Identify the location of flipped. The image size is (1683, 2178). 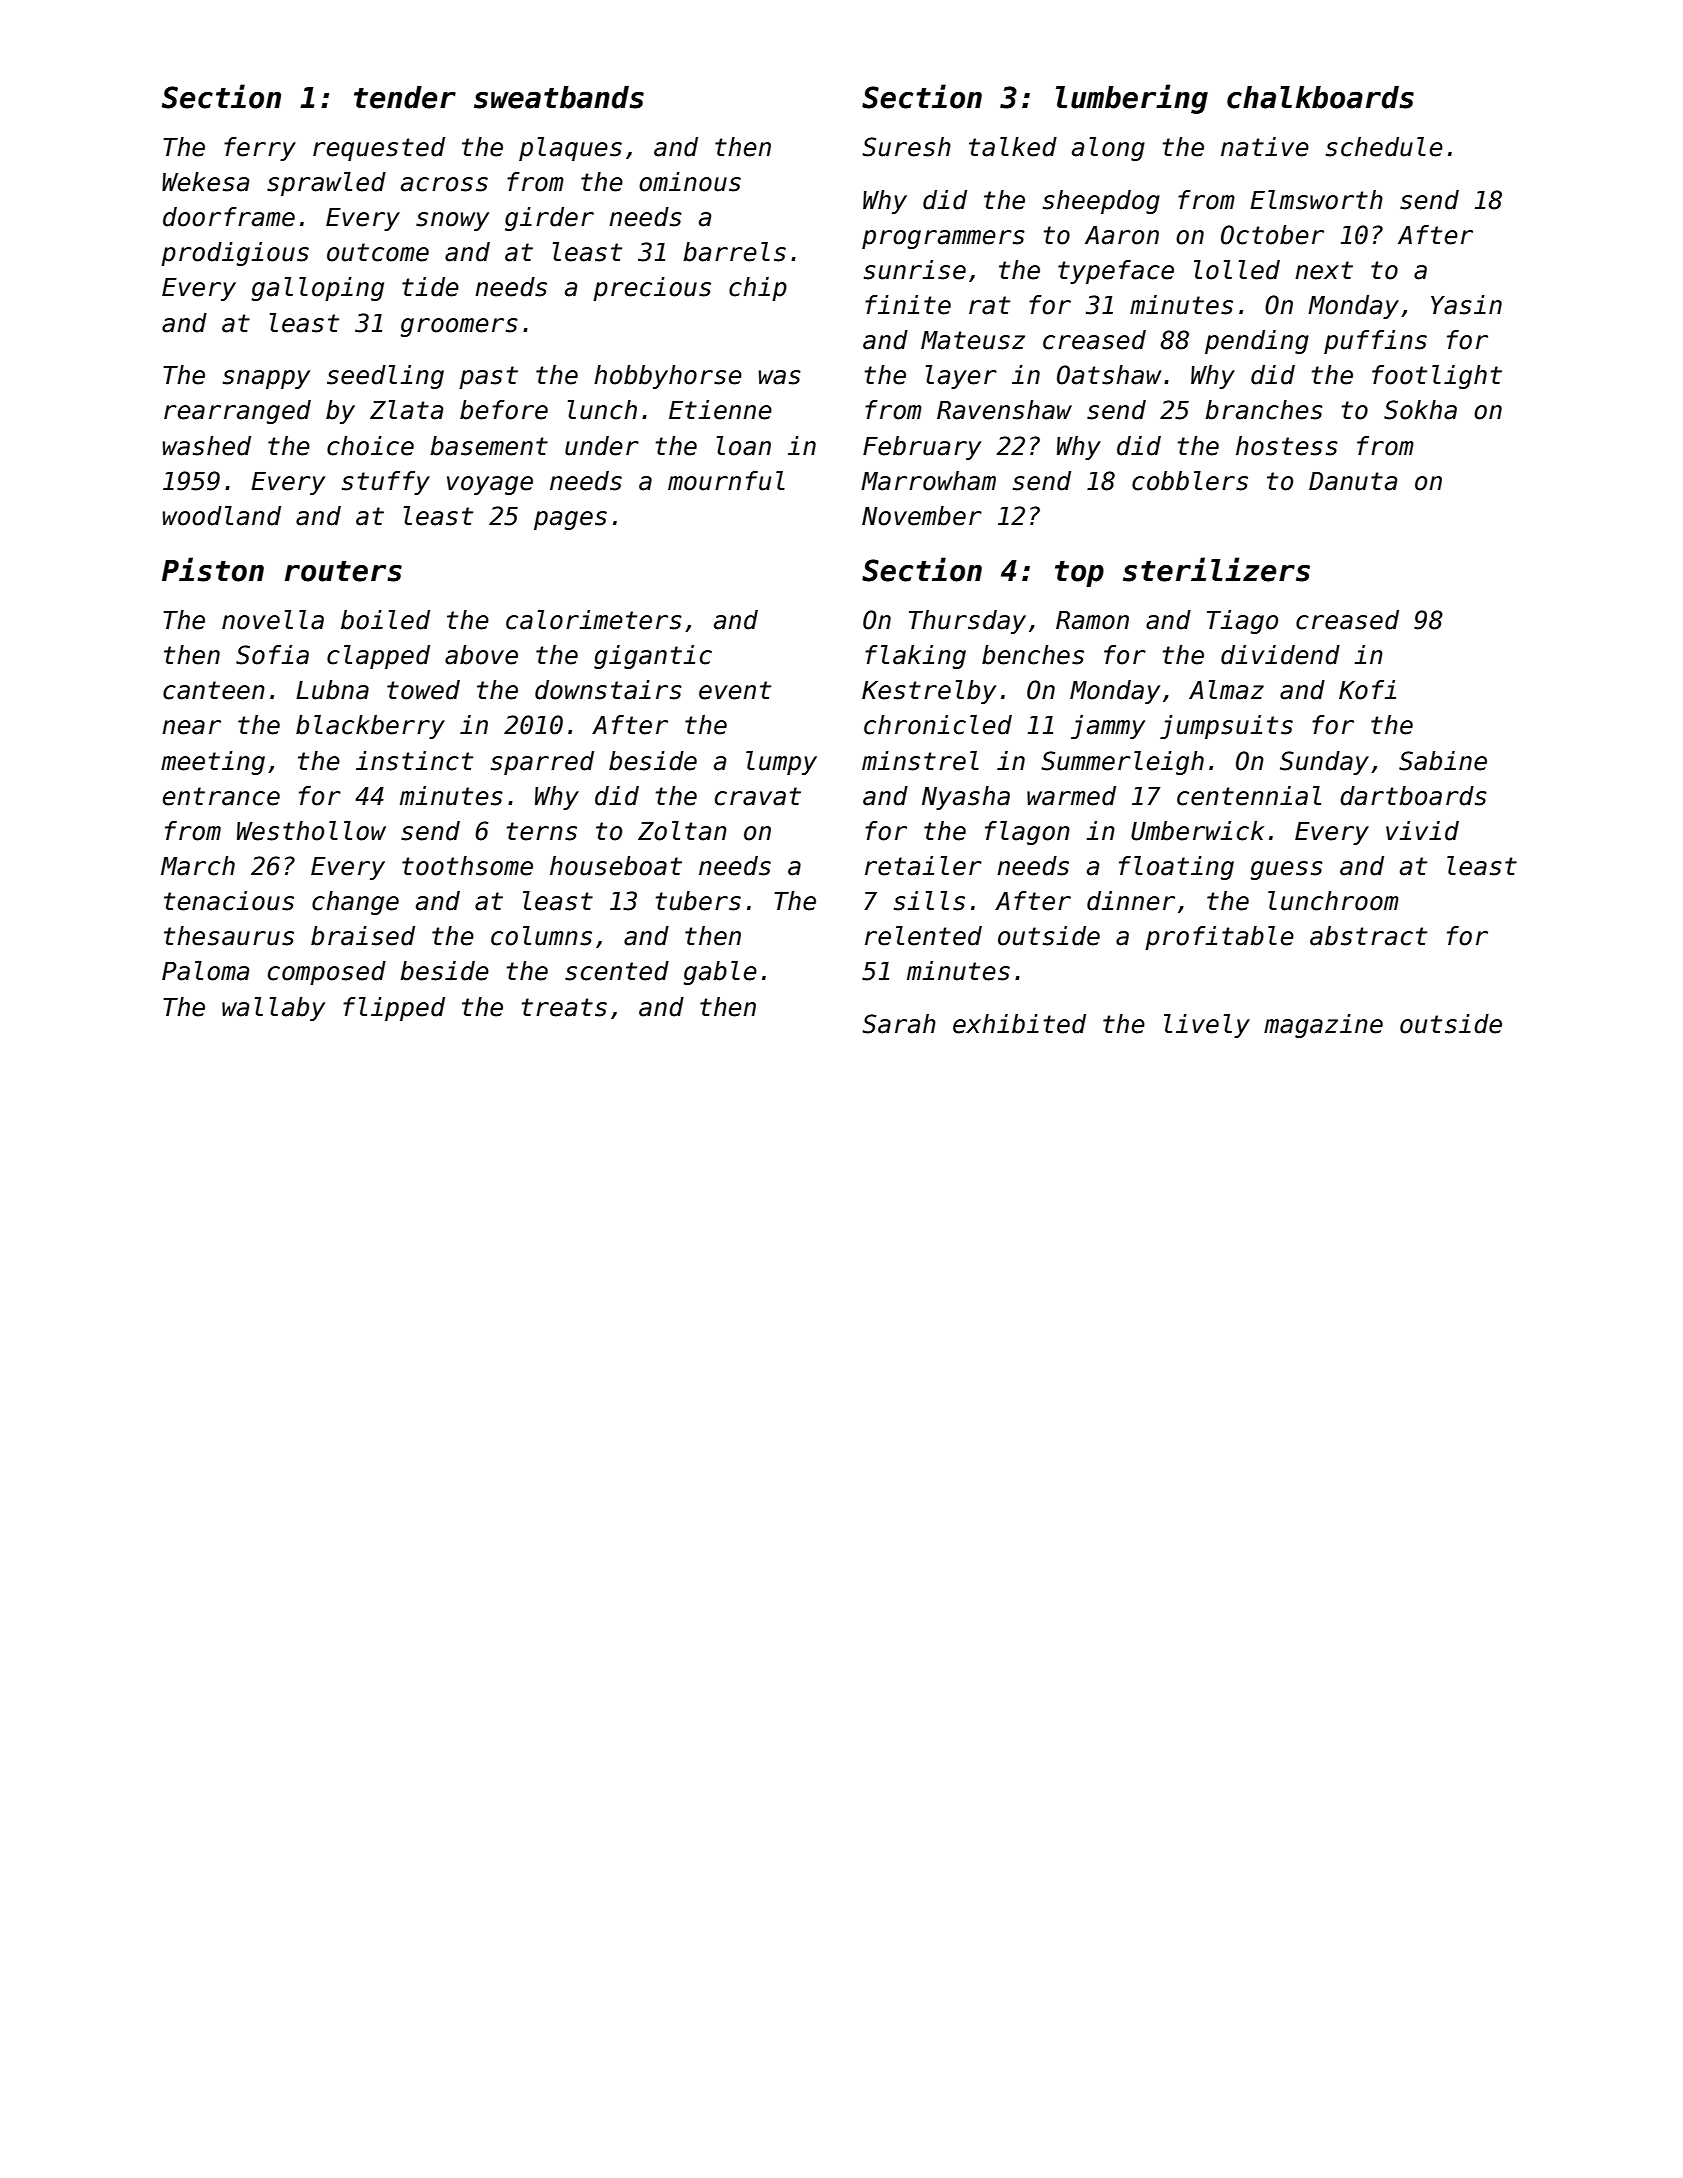
(394, 1009).
